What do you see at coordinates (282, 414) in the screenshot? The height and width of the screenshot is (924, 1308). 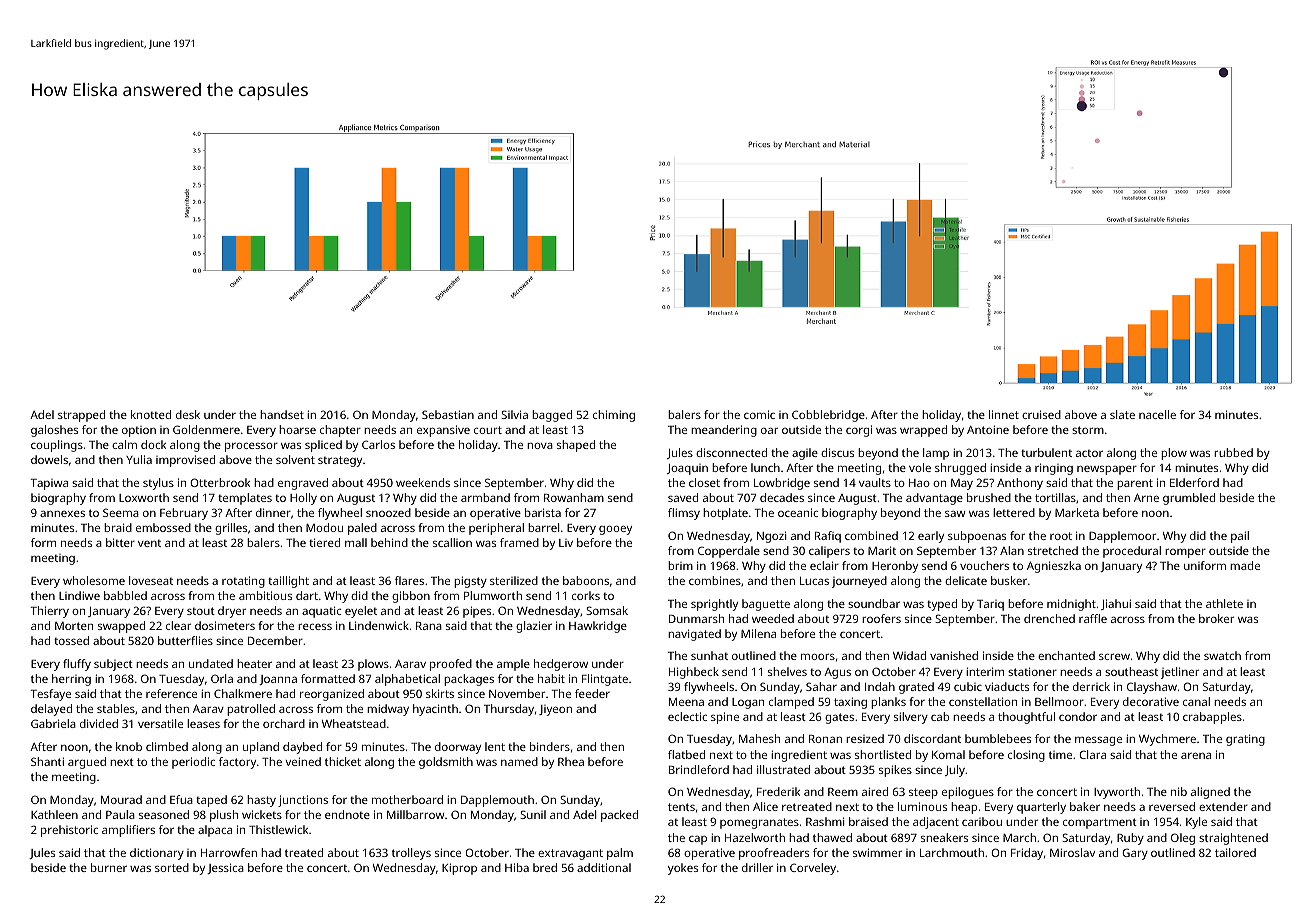 I see `handset` at bounding box center [282, 414].
